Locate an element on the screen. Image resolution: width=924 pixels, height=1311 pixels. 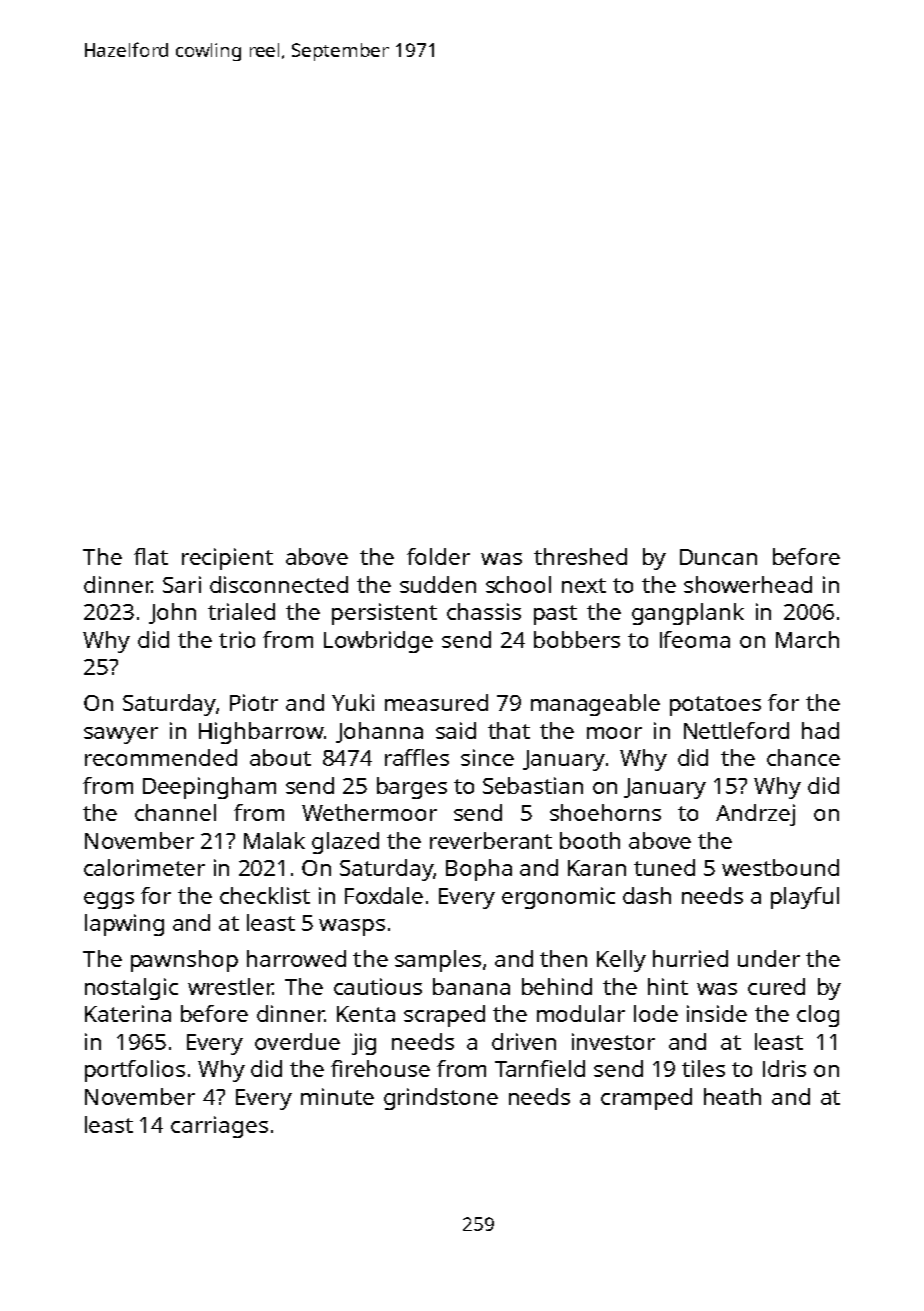
showerhead is located at coordinates (748, 584).
